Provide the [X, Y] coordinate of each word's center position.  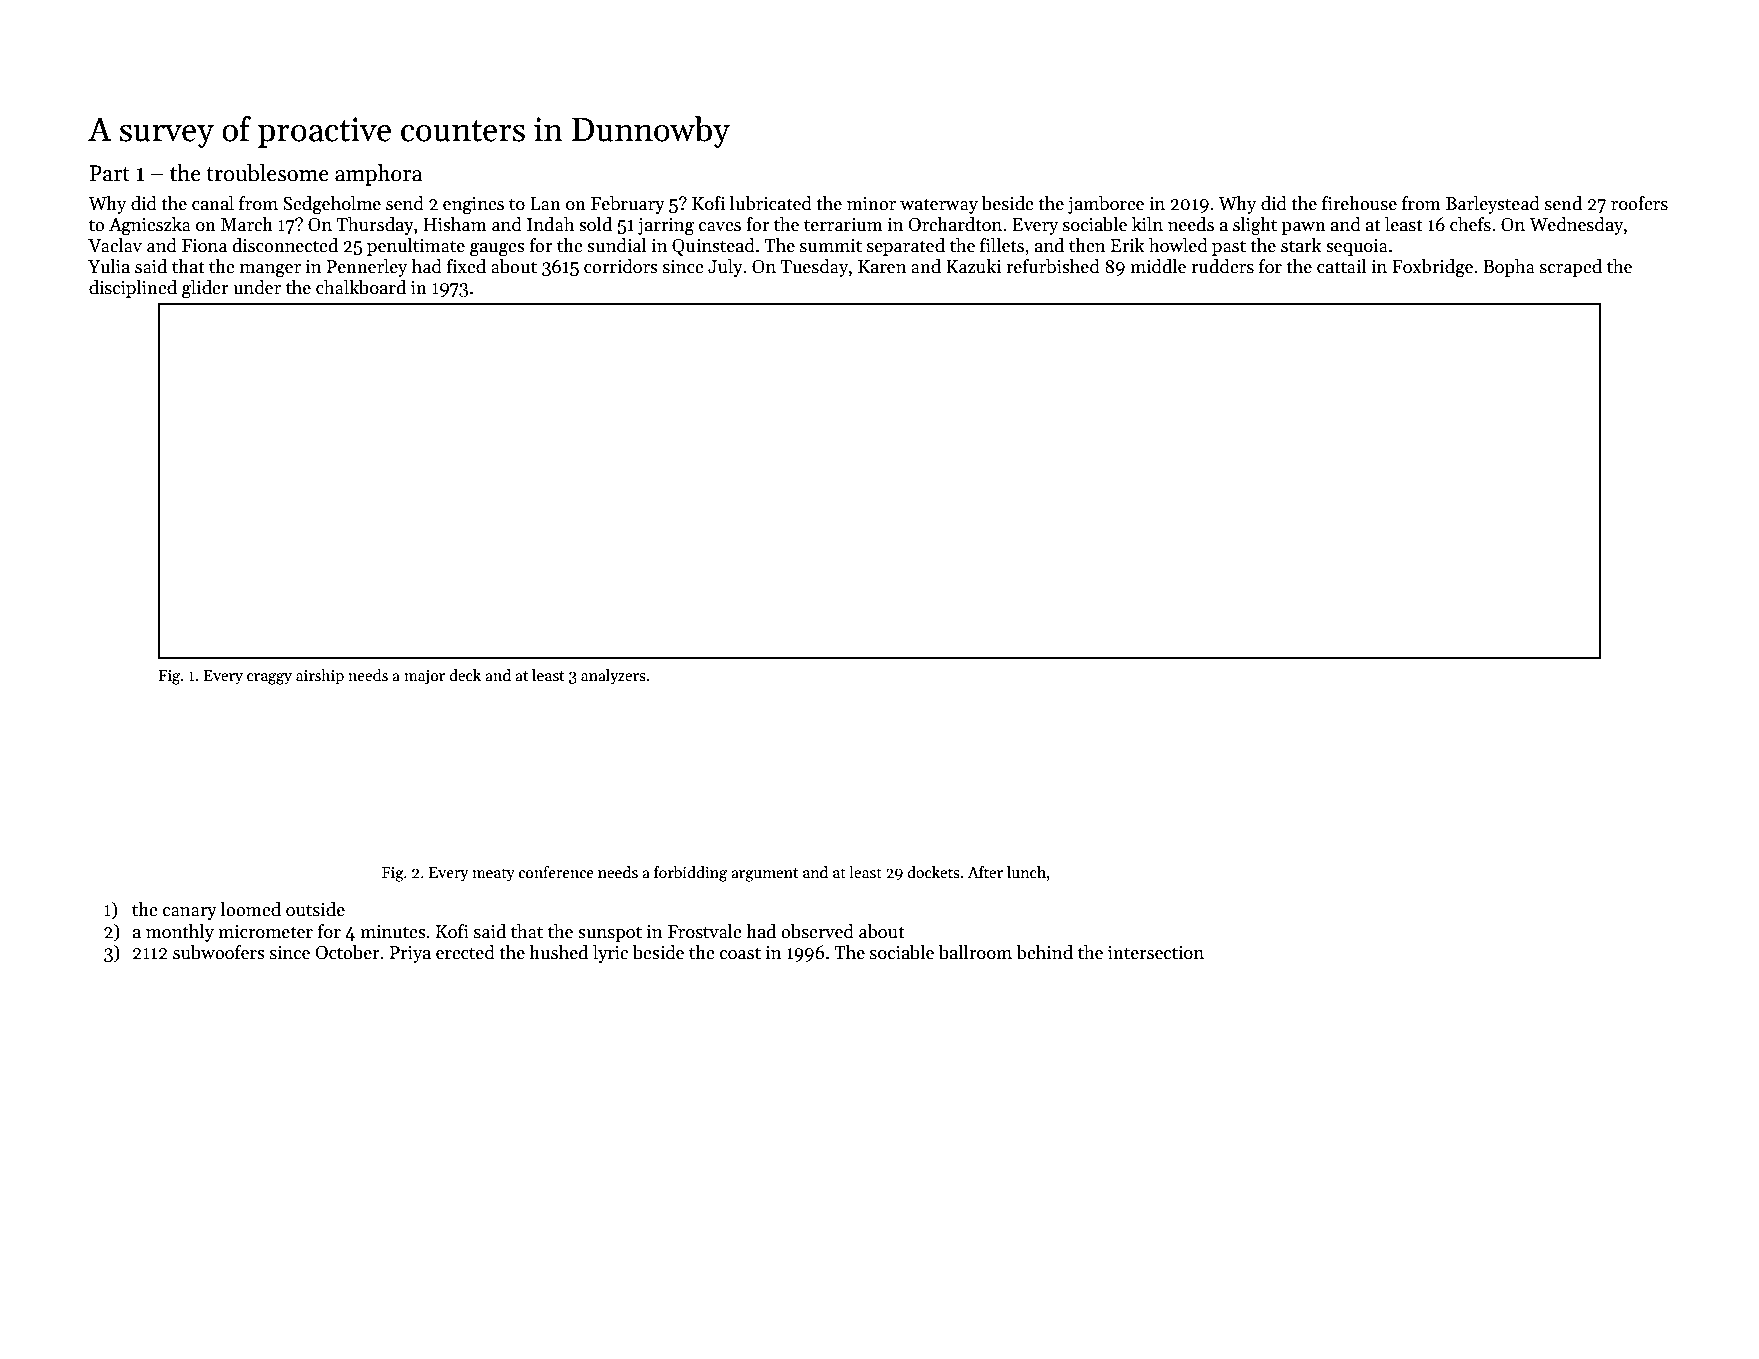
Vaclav [115, 245]
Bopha [1509, 268]
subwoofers [219, 952]
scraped [1571, 268]
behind [1044, 952]
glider [205, 289]
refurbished [1053, 266]
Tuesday [814, 268]
